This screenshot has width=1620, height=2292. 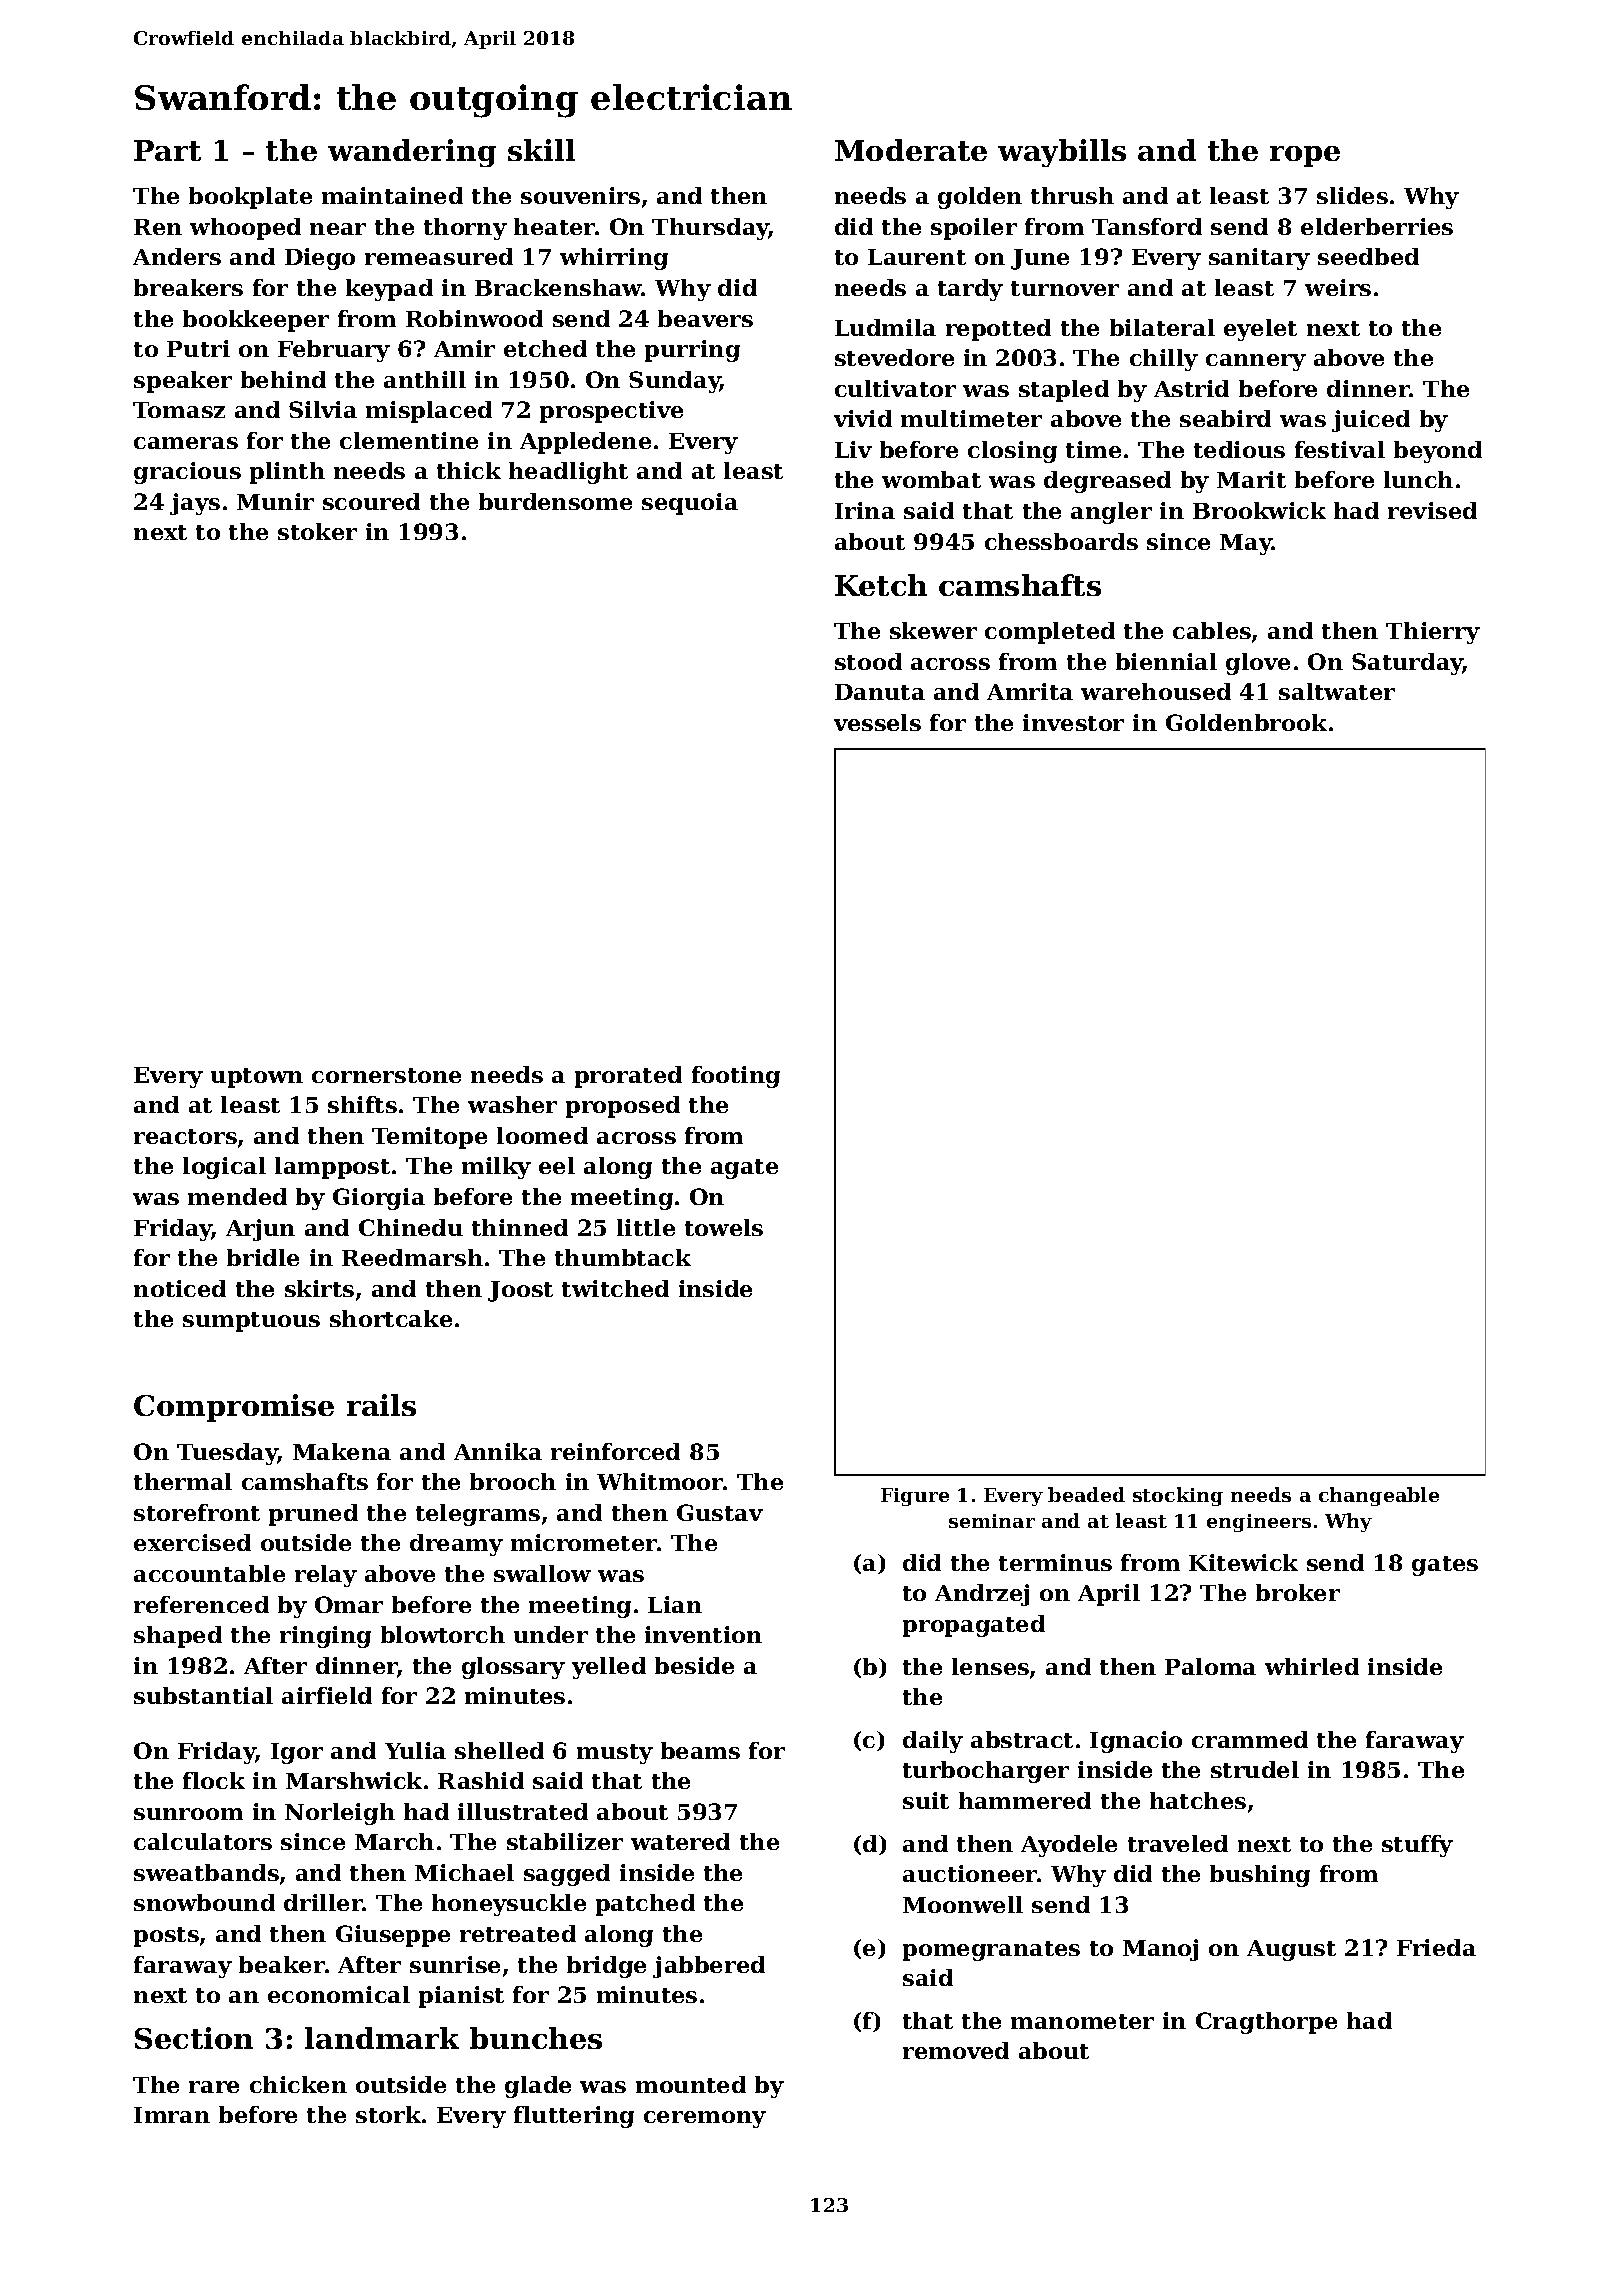 I want to click on bookplate, so click(x=250, y=198).
